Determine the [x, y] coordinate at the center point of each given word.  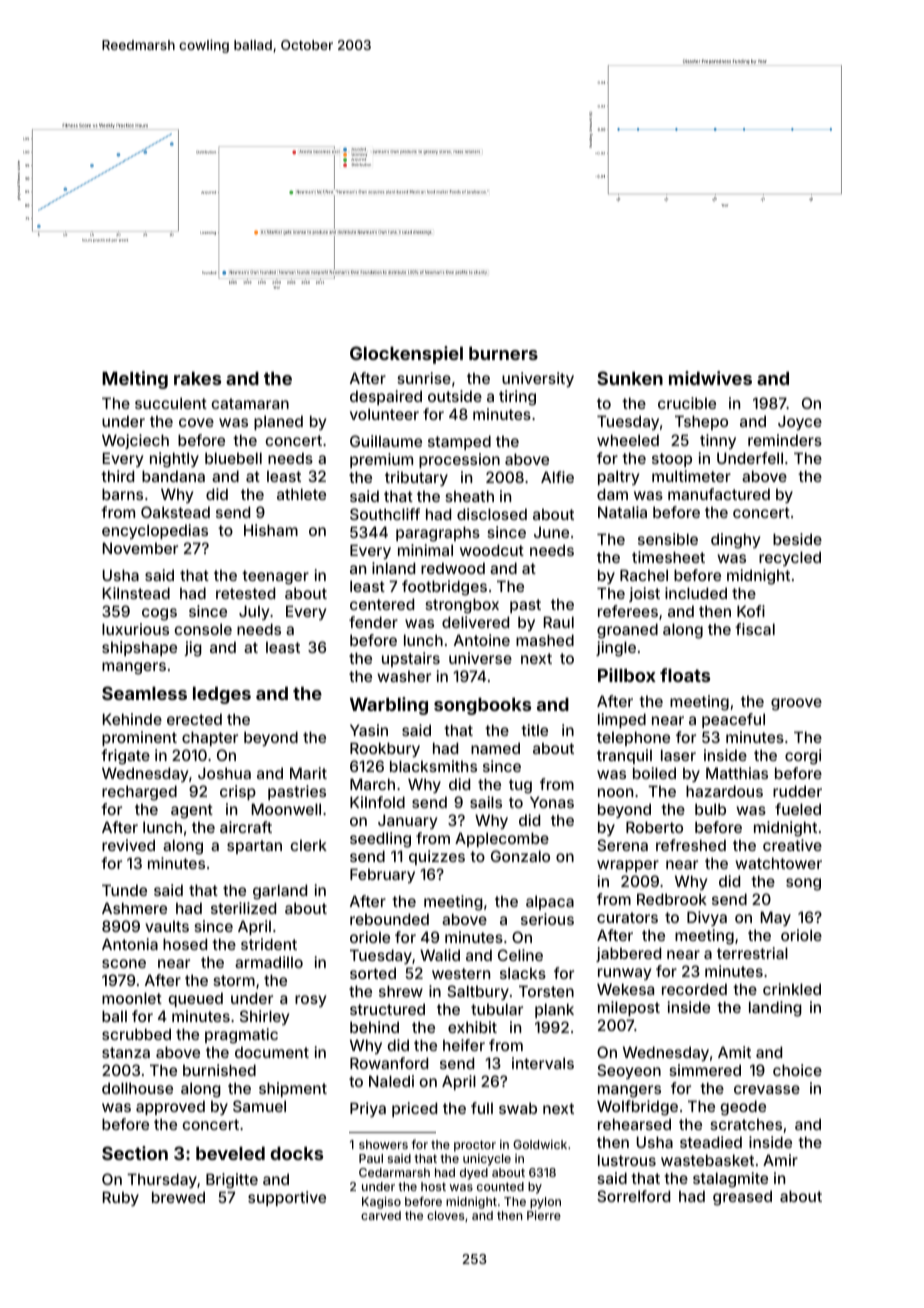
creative [792, 845]
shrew [401, 991]
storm [234, 980]
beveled [230, 1153]
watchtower [778, 863]
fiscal [755, 629]
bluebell [233, 458]
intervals [543, 1063]
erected [194, 719]
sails [486, 802]
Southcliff [385, 514]
